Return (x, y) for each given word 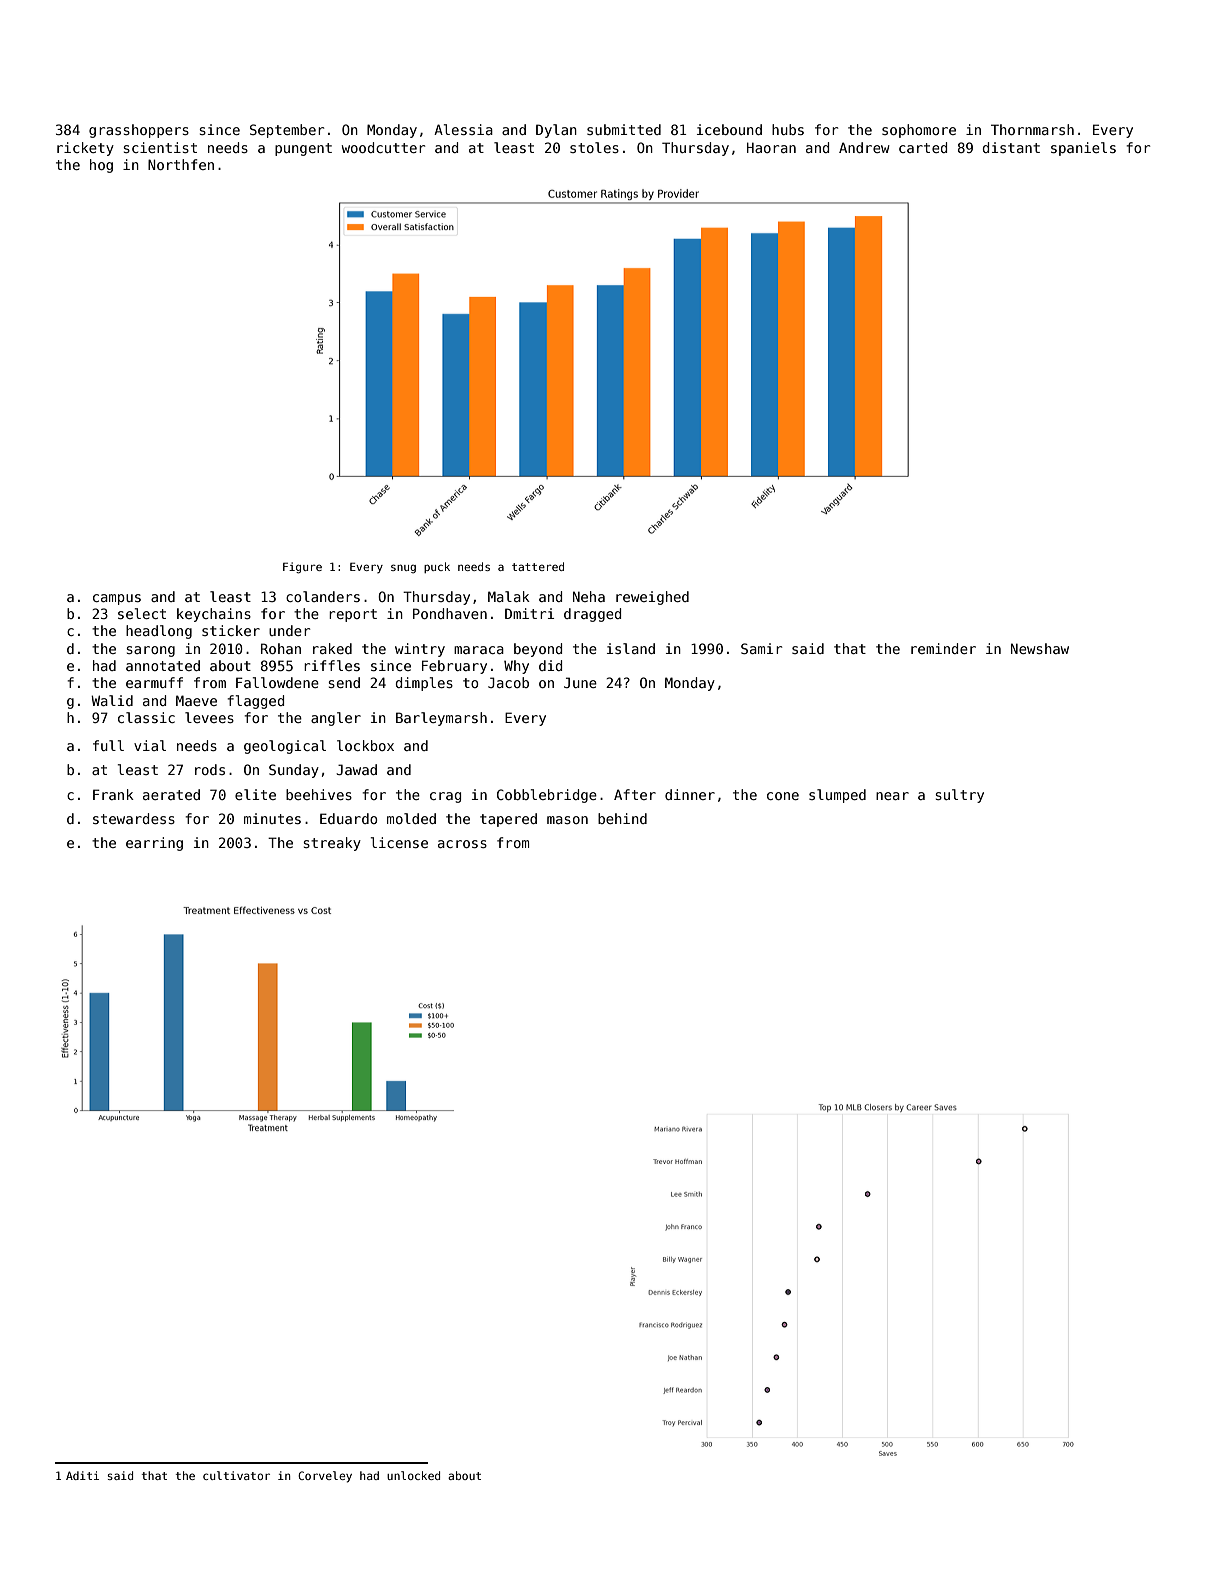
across (462, 844)
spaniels (1083, 149)
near (892, 796)
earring (154, 844)
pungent (303, 149)
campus (117, 599)
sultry (959, 796)
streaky (332, 844)
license (399, 842)
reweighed (652, 598)
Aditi (82, 1475)
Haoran (771, 147)
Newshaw (1040, 648)
